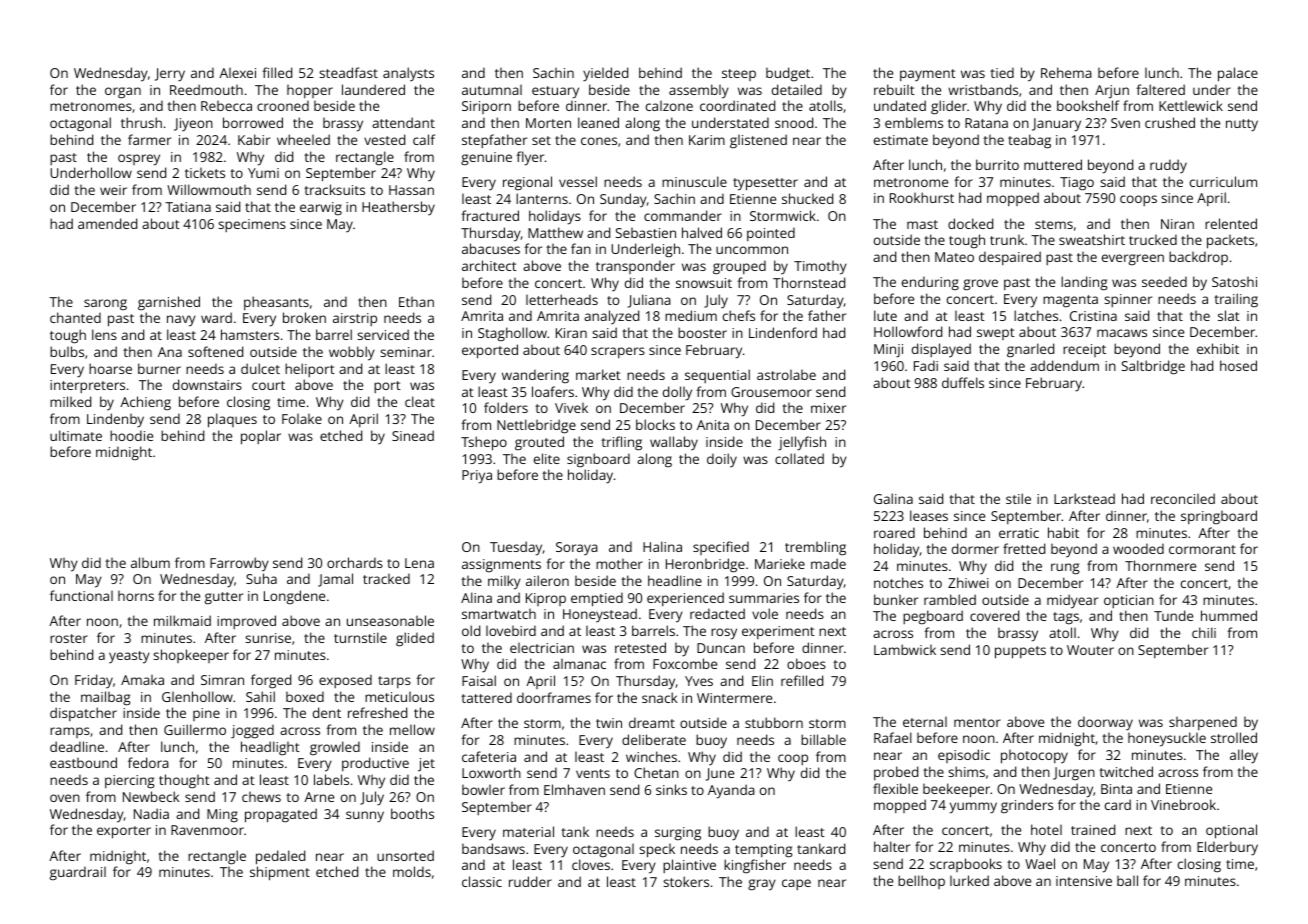 The width and height of the screenshot is (1308, 924). Describe the element at coordinates (302, 419) in the screenshot. I see `Folake` at that location.
